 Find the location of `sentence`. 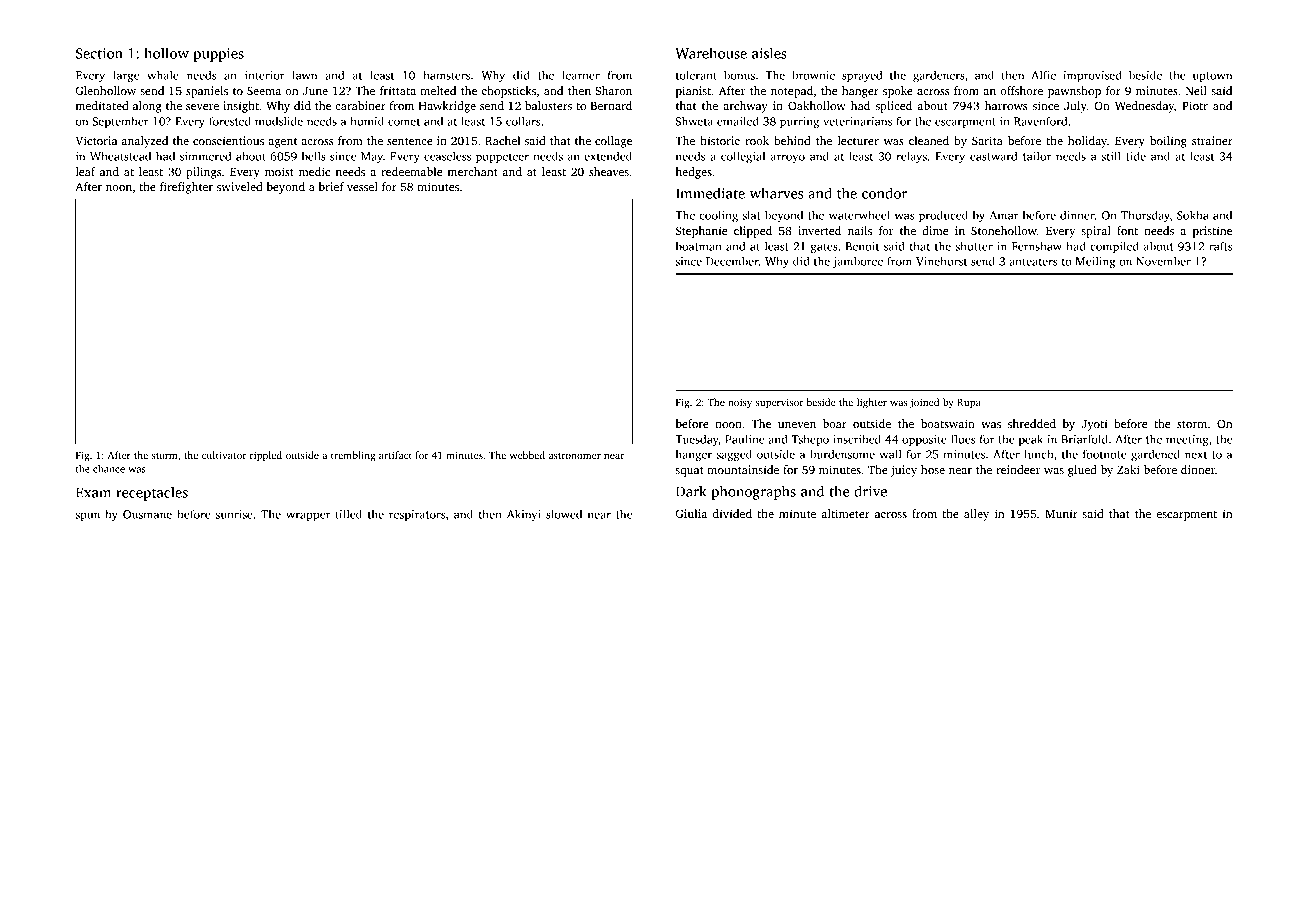

sentence is located at coordinates (410, 141).
